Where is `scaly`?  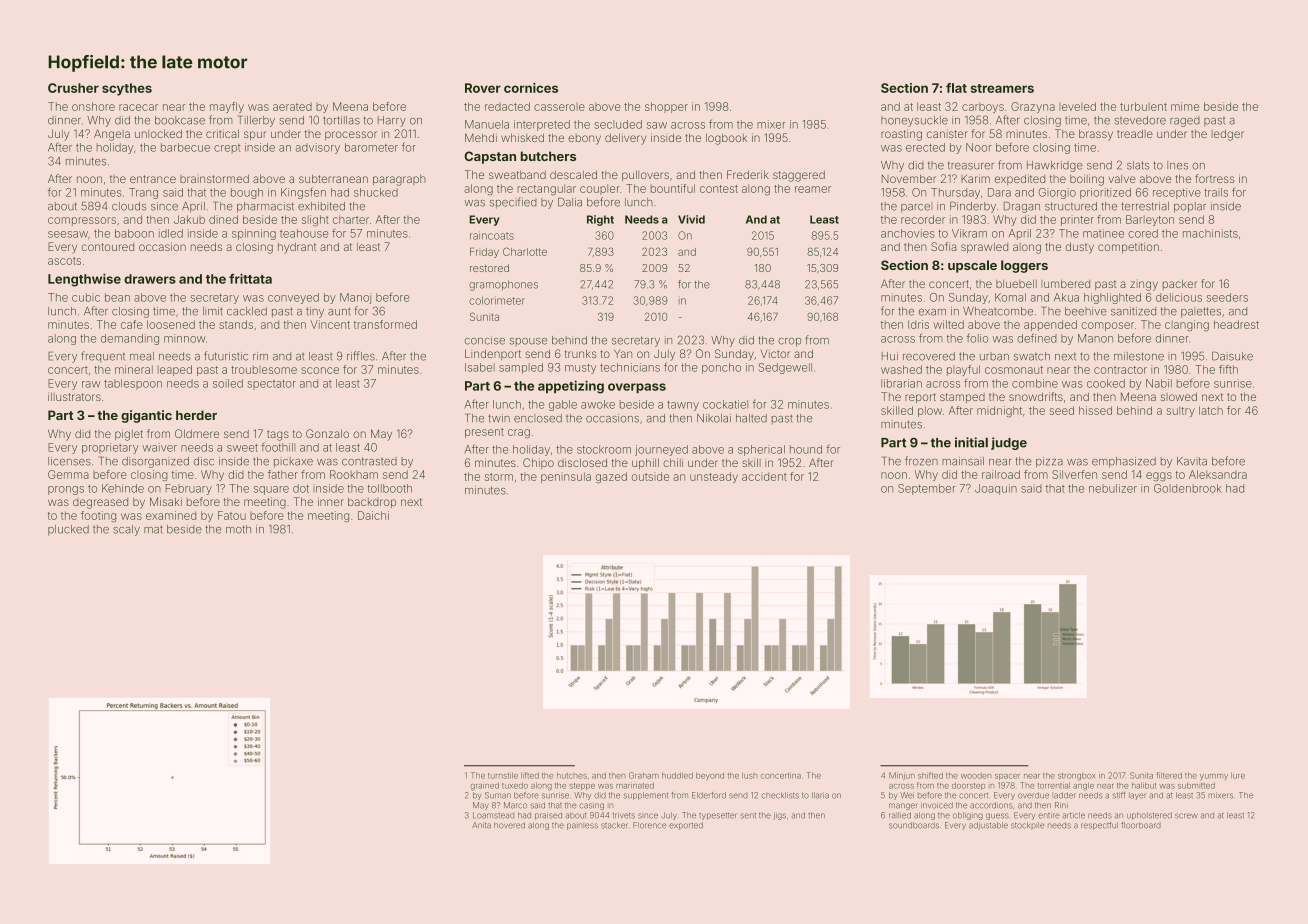
scaly is located at coordinates (126, 530).
